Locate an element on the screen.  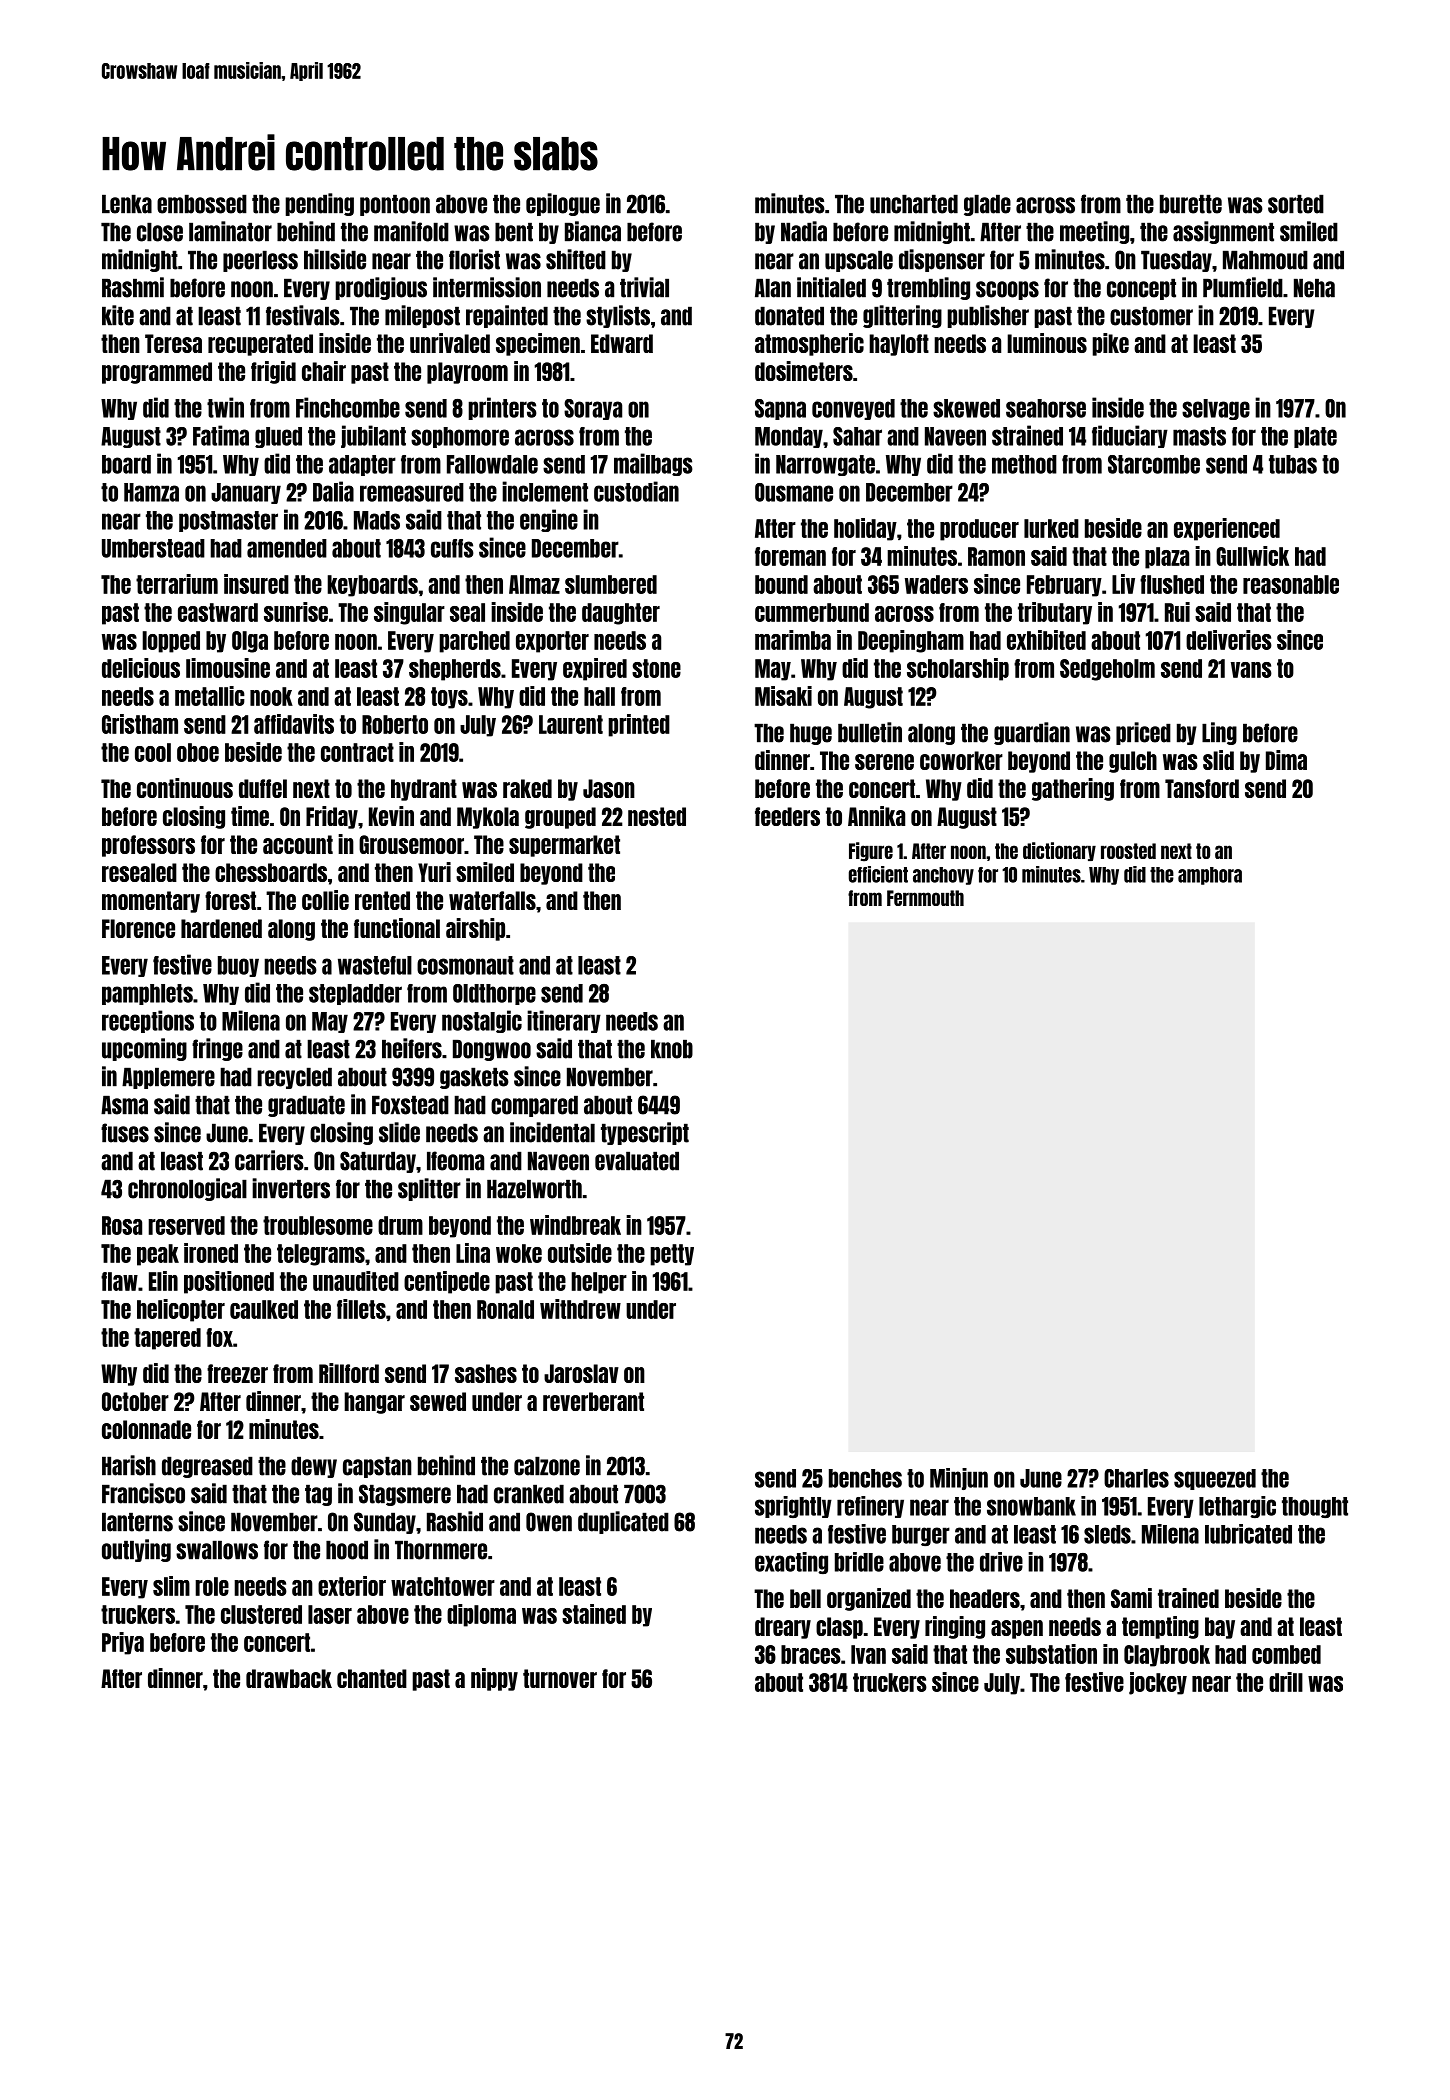
chair is located at coordinates (324, 371).
